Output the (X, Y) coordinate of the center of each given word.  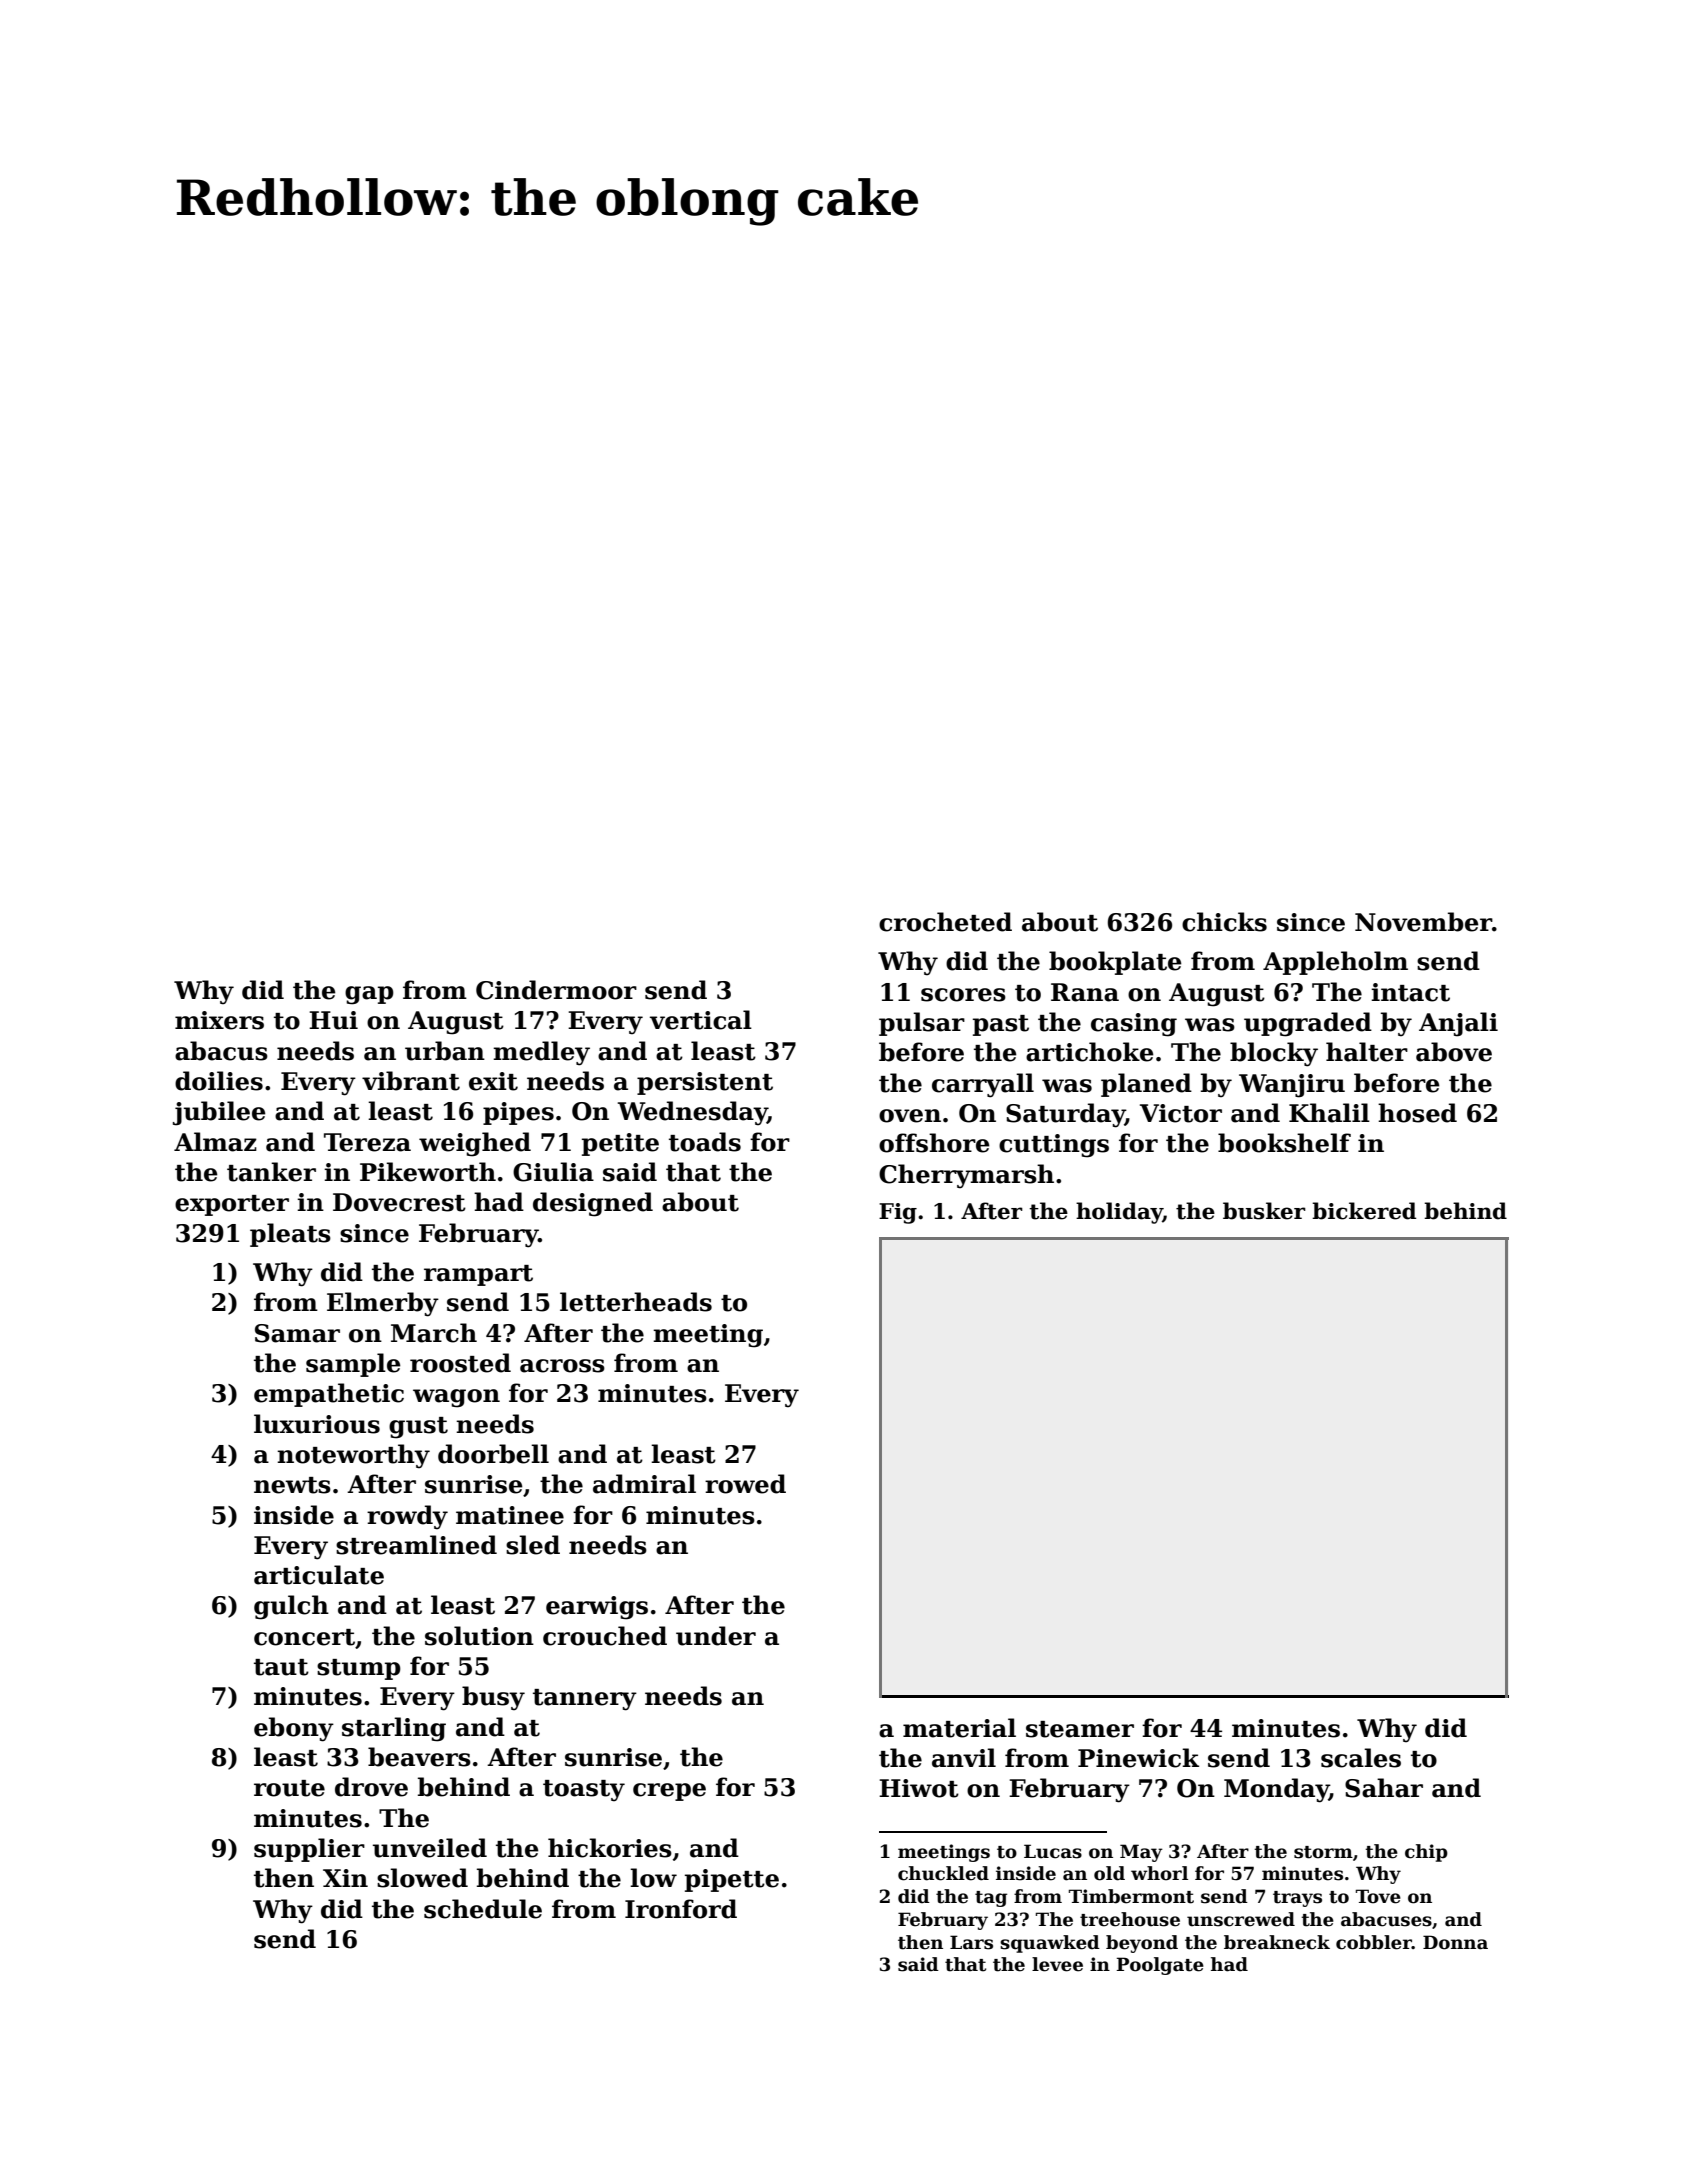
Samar (297, 1333)
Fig (898, 1213)
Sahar (1384, 1788)
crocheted (945, 922)
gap (369, 995)
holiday (1119, 1213)
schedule (483, 1909)
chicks (1224, 922)
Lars (971, 1942)
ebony (294, 1729)
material (959, 1728)
